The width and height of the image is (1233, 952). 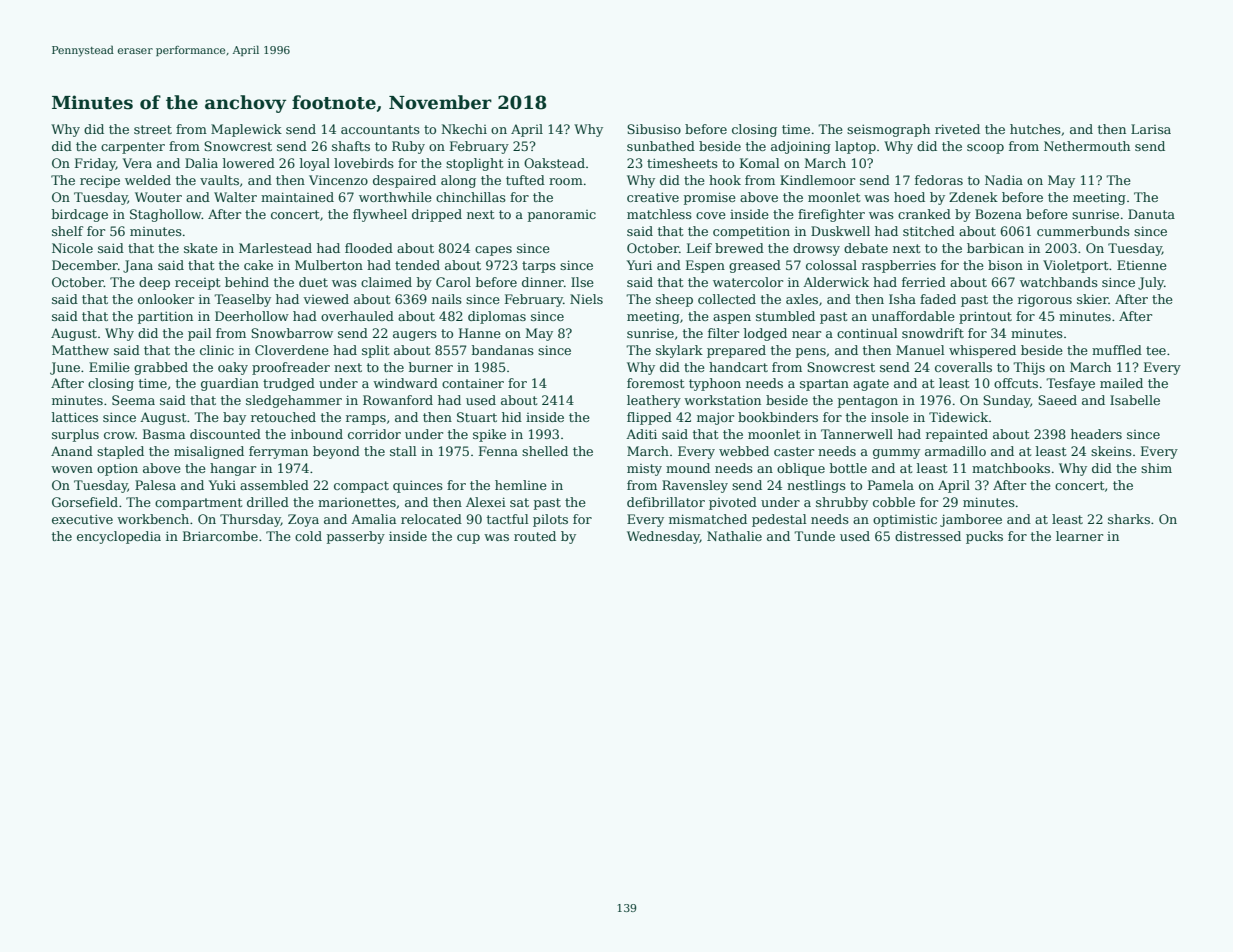 I want to click on Larisa, so click(x=1151, y=129).
